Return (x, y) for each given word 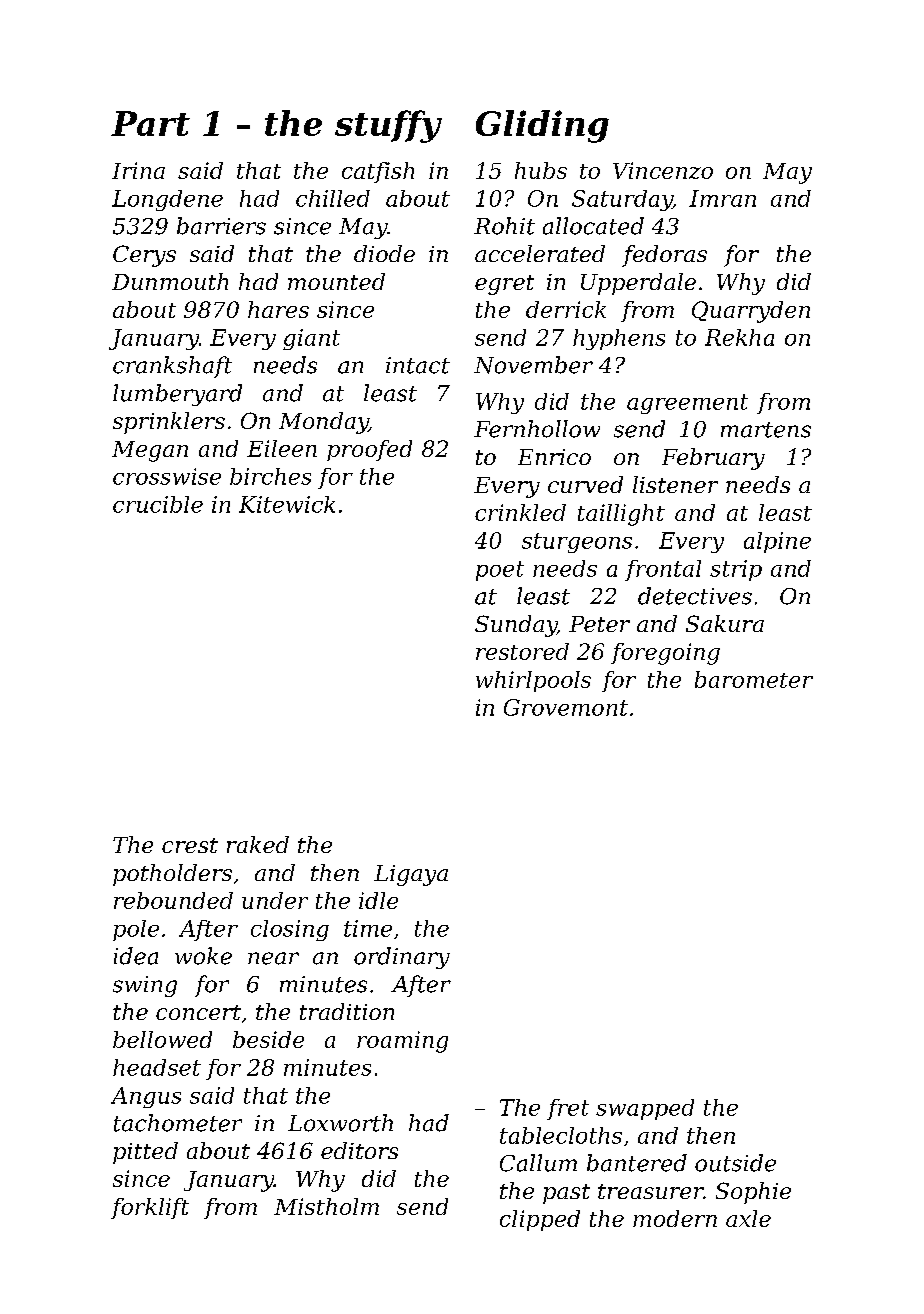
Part (150, 123)
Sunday (516, 626)
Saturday (622, 200)
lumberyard (177, 395)
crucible (158, 504)
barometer (754, 679)
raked (258, 844)
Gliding (542, 126)
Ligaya (411, 875)
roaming (402, 1042)
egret (504, 285)
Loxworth (340, 1123)
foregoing (665, 654)
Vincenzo (663, 170)
